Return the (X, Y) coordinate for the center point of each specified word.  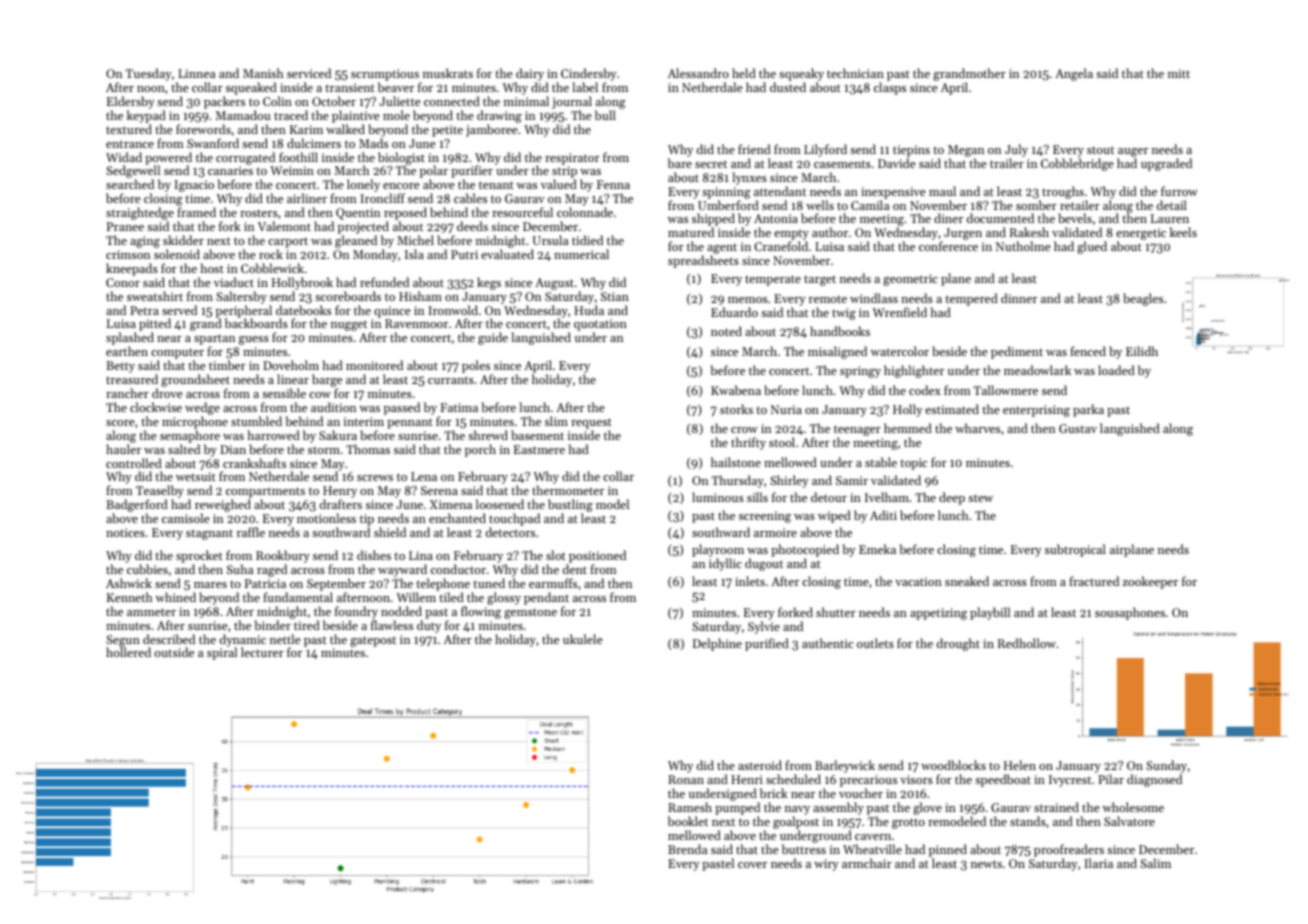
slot (556, 555)
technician (855, 73)
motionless (326, 518)
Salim (1155, 863)
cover (752, 865)
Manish (263, 73)
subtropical (1075, 550)
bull (605, 115)
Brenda (687, 849)
